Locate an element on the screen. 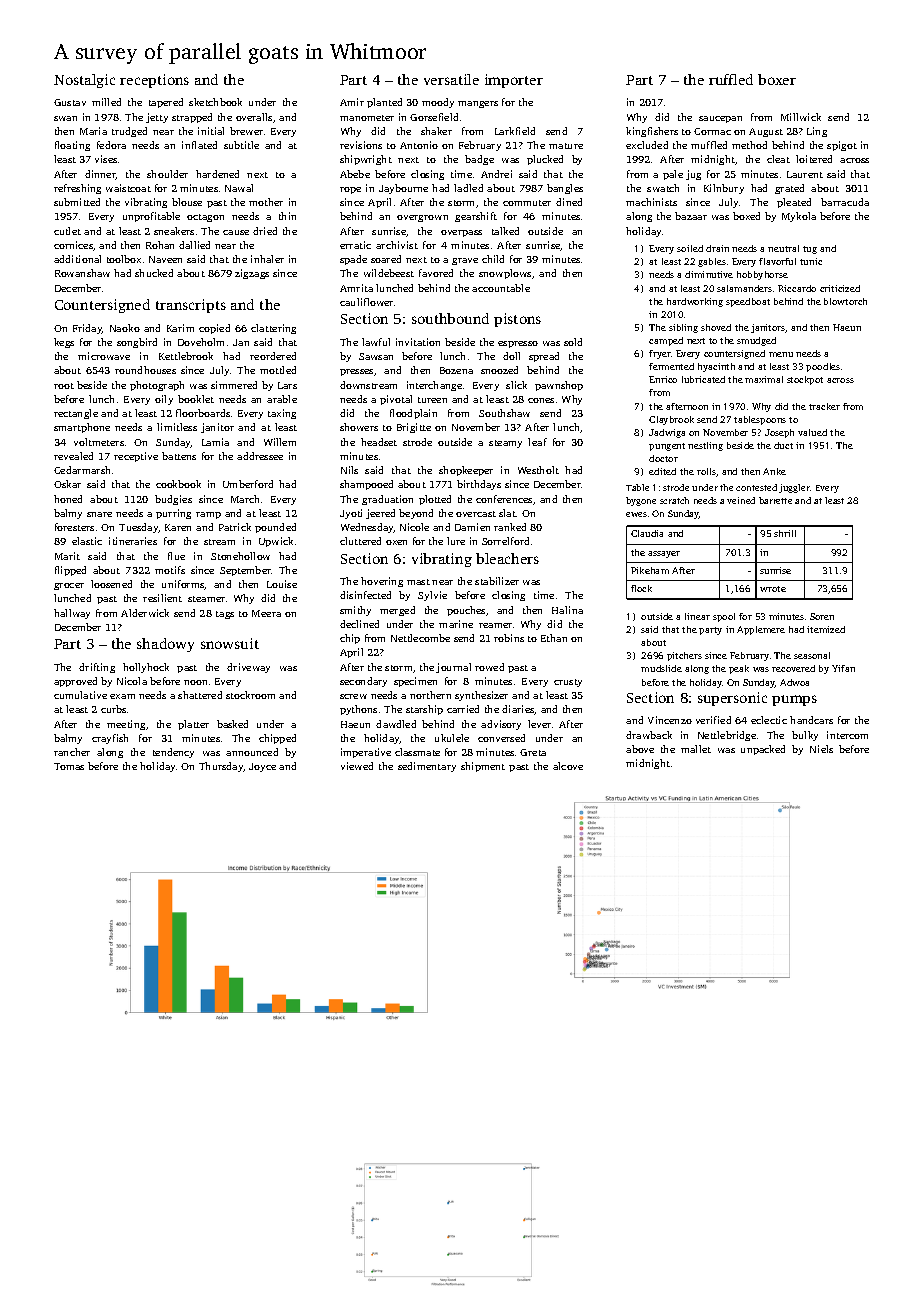 This screenshot has width=924, height=1308. Naoko is located at coordinates (125, 328).
